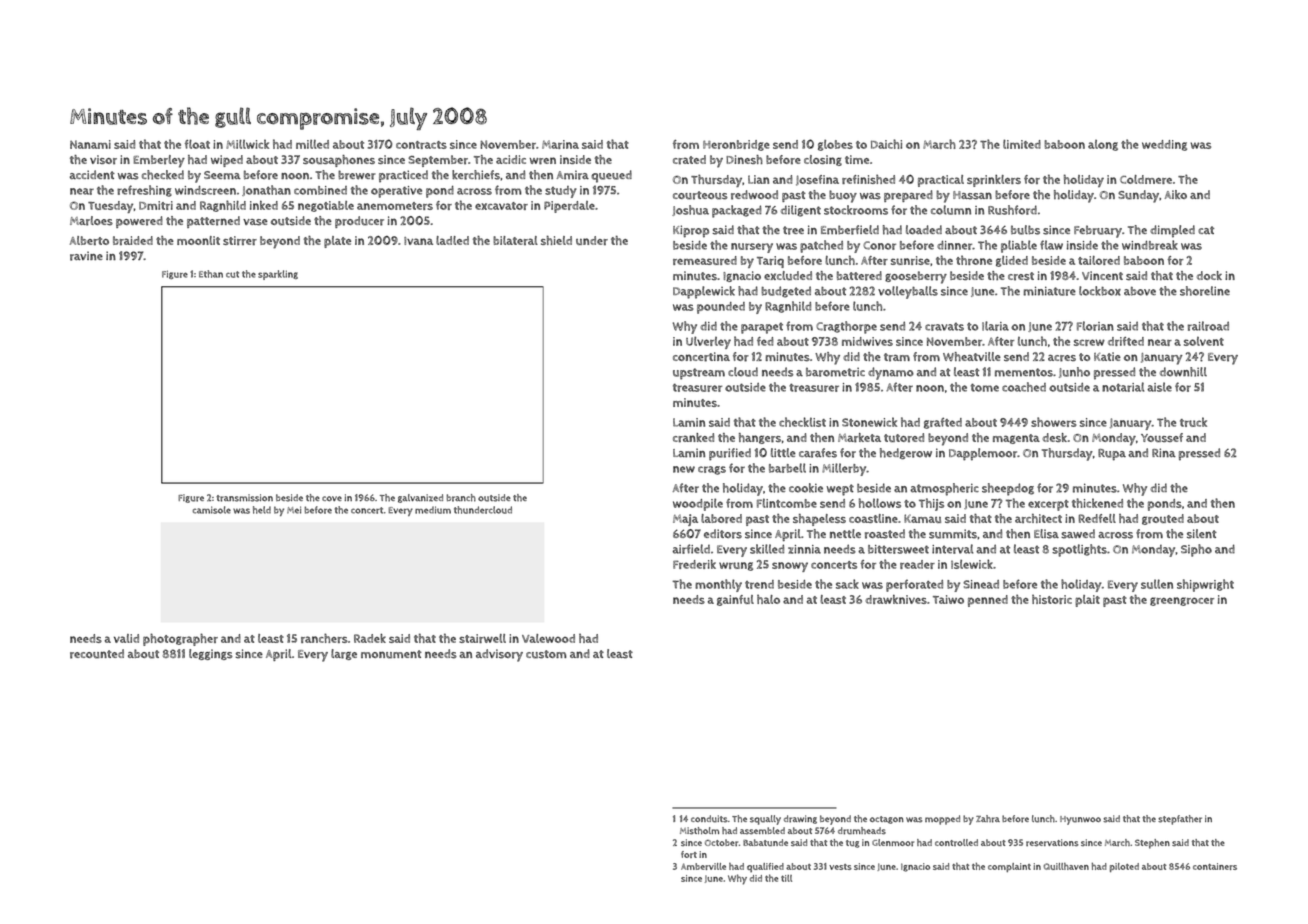 Image resolution: width=1308 pixels, height=924 pixels. What do you see at coordinates (765, 820) in the screenshot?
I see `squally` at bounding box center [765, 820].
